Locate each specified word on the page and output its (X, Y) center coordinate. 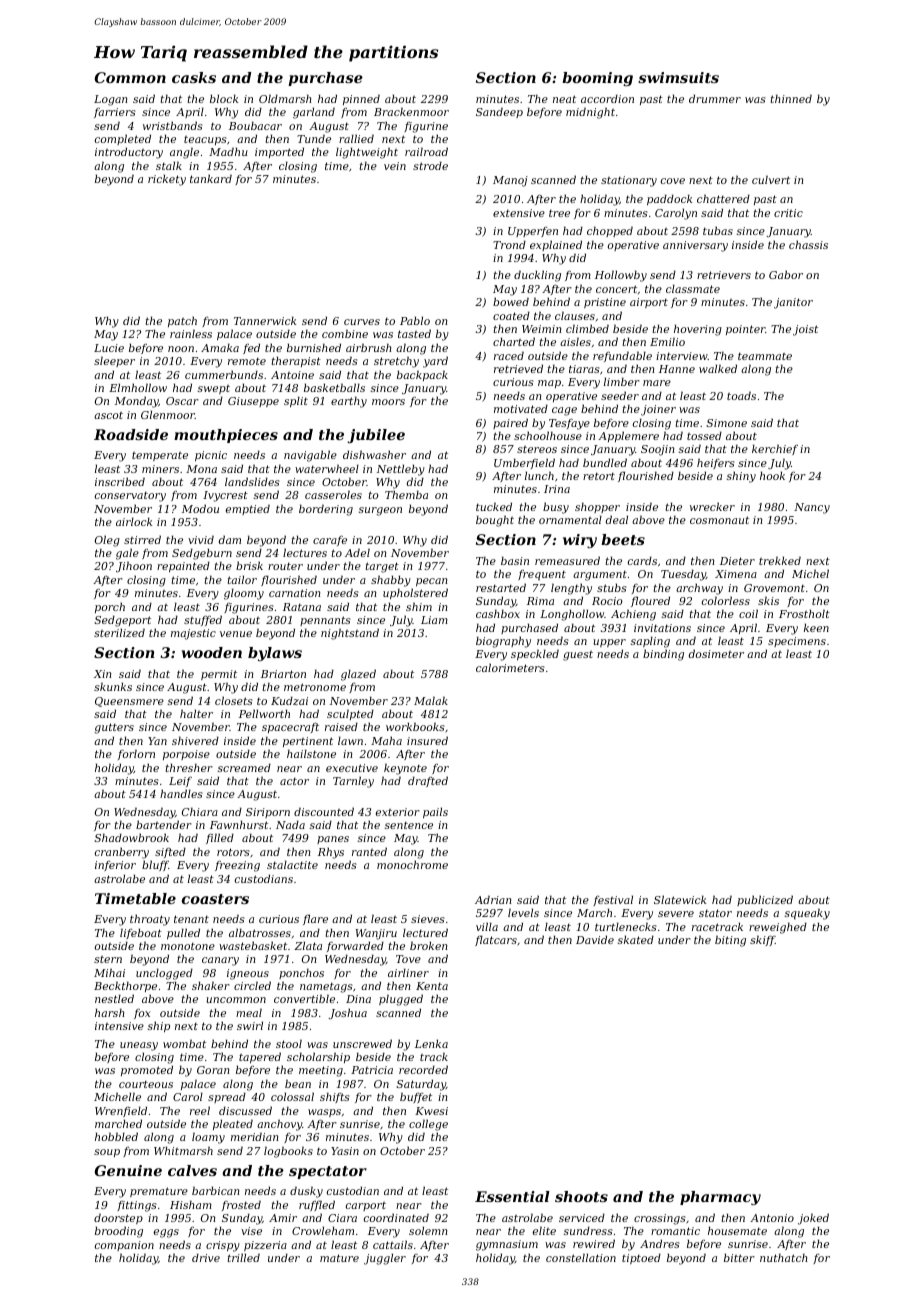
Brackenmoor (411, 111)
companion (124, 1246)
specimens (797, 642)
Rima (540, 601)
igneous (248, 974)
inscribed (120, 481)
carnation (294, 593)
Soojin (657, 450)
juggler (385, 1259)
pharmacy (720, 1198)
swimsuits (678, 77)
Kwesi (431, 1111)
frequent (542, 575)
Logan (110, 100)
